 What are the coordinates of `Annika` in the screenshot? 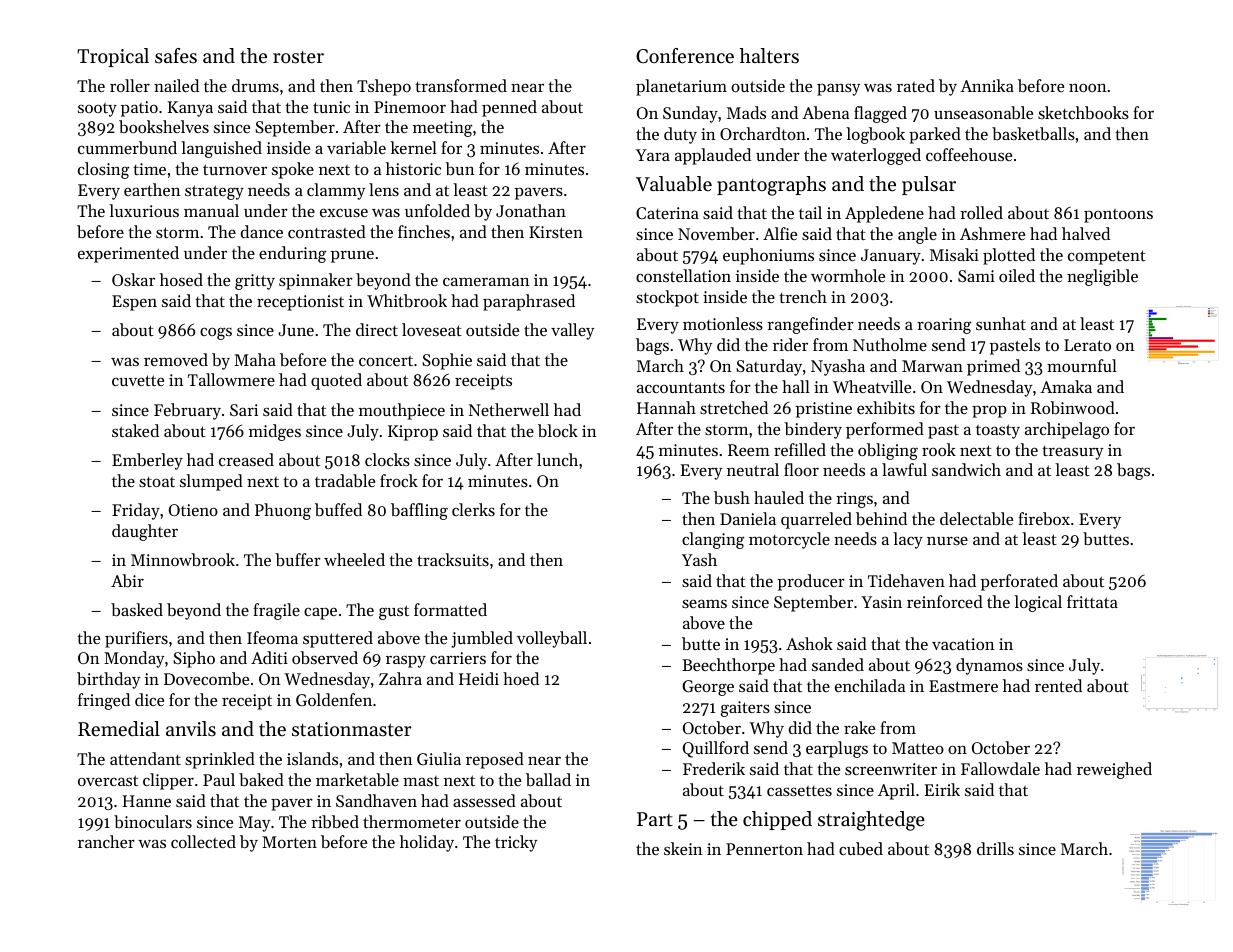 It's located at (987, 85).
